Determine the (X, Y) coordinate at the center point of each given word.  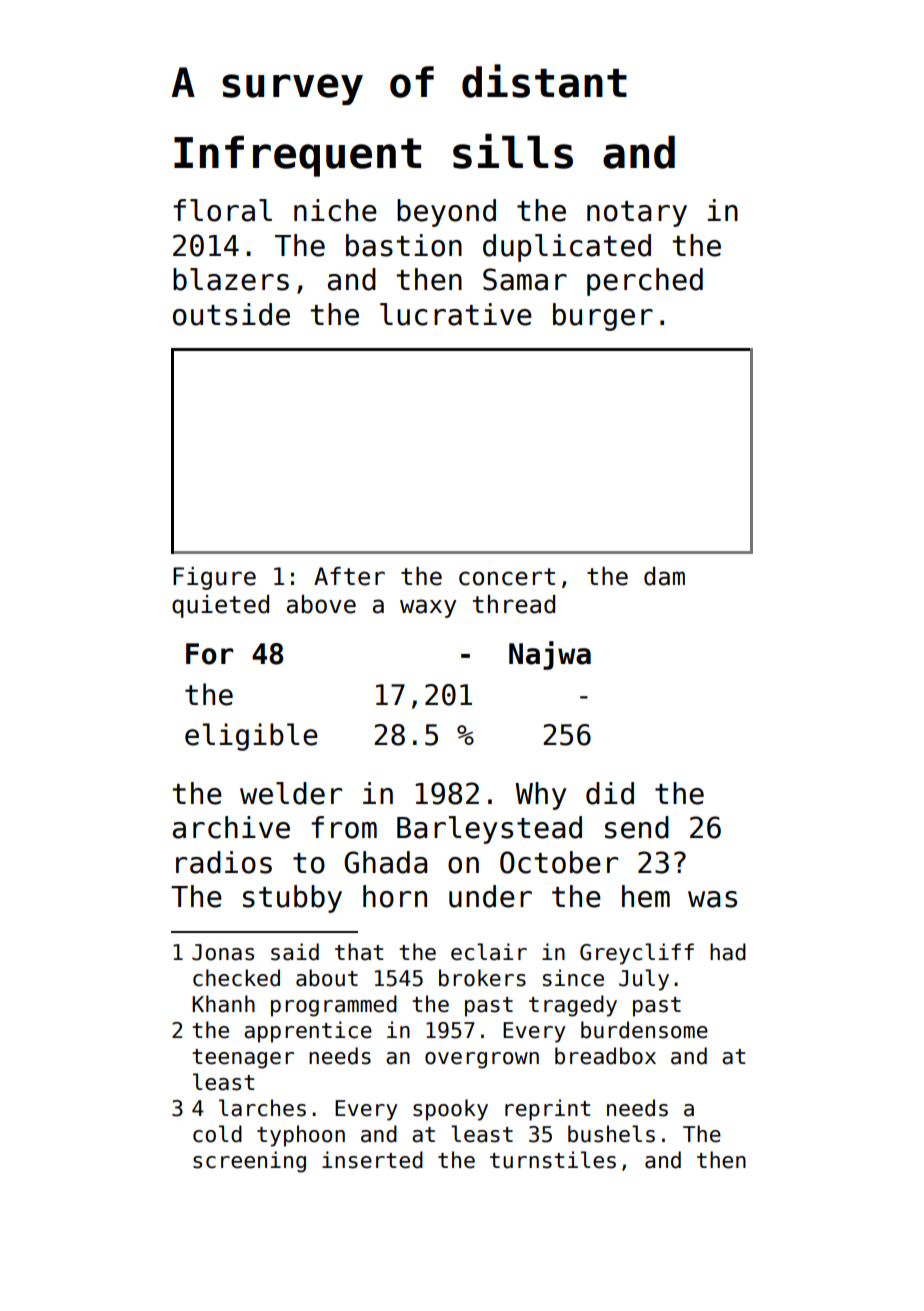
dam (664, 576)
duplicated (567, 248)
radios (224, 862)
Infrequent (297, 156)
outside (231, 314)
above (321, 604)
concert (507, 577)
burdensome (644, 1030)
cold (217, 1134)
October (559, 862)
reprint (548, 1110)
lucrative (456, 314)
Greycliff (637, 954)
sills (513, 151)
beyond (446, 213)
